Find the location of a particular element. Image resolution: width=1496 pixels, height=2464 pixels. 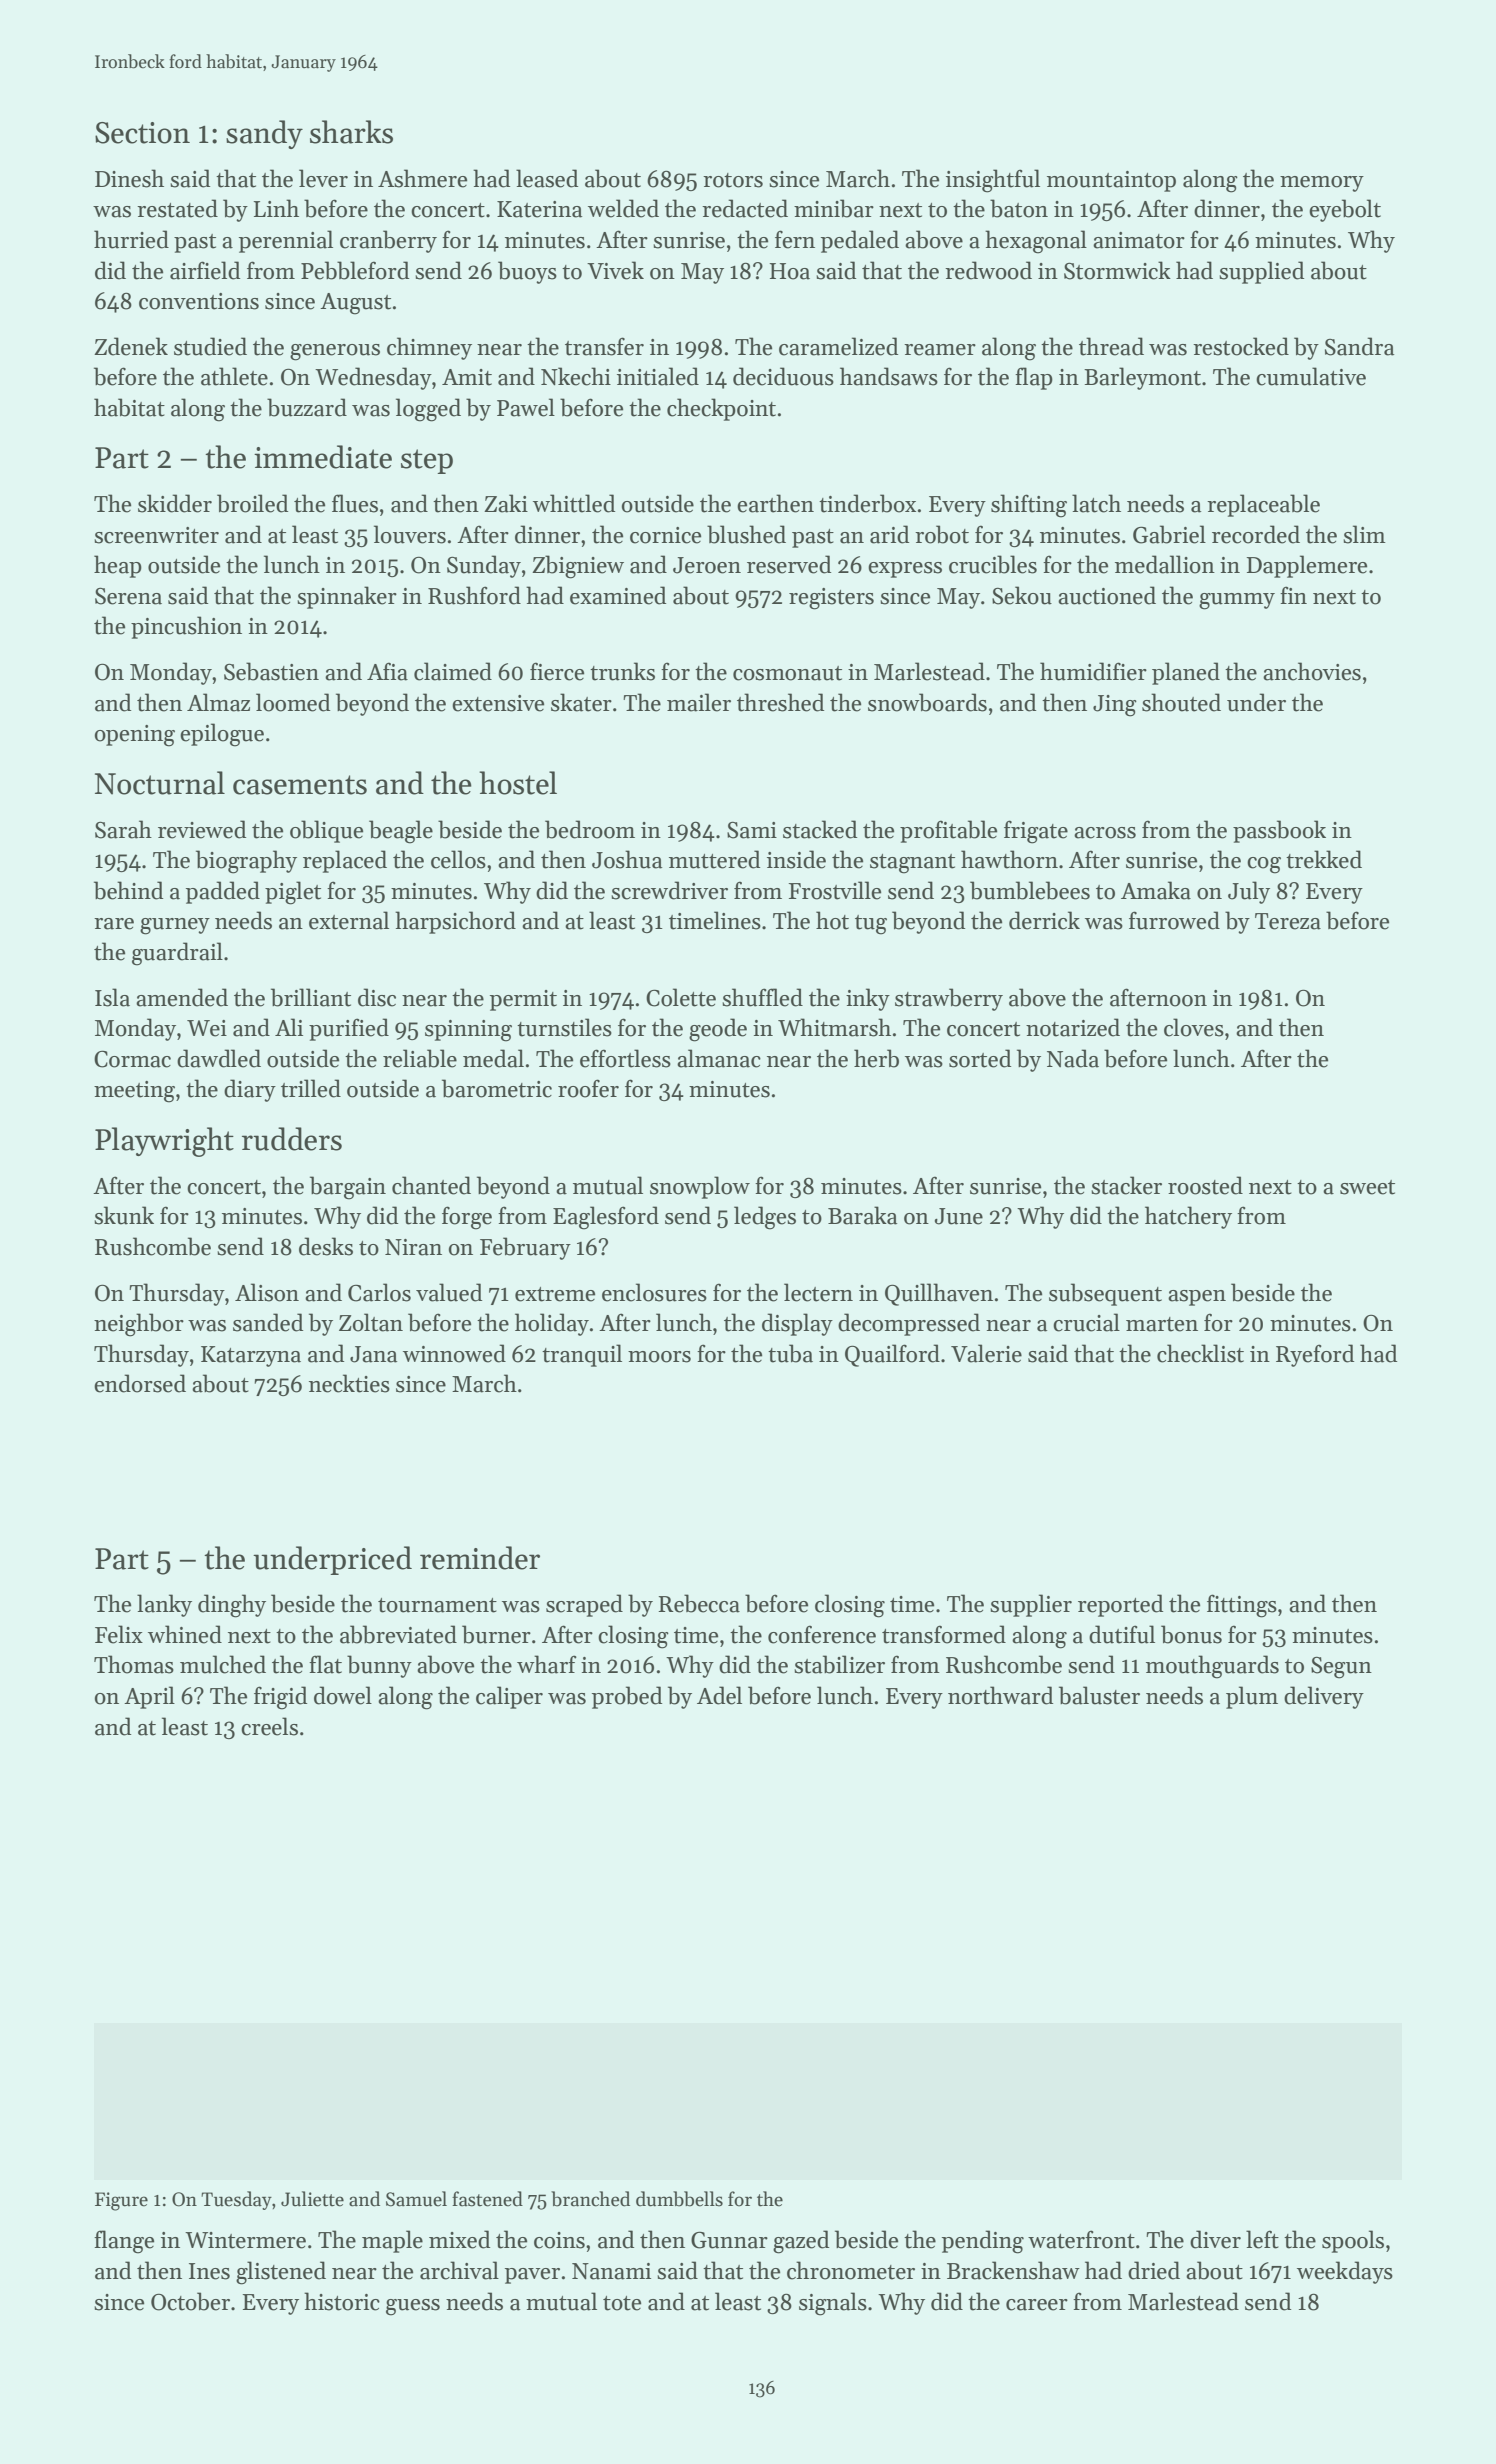

neckties is located at coordinates (349, 1383).
